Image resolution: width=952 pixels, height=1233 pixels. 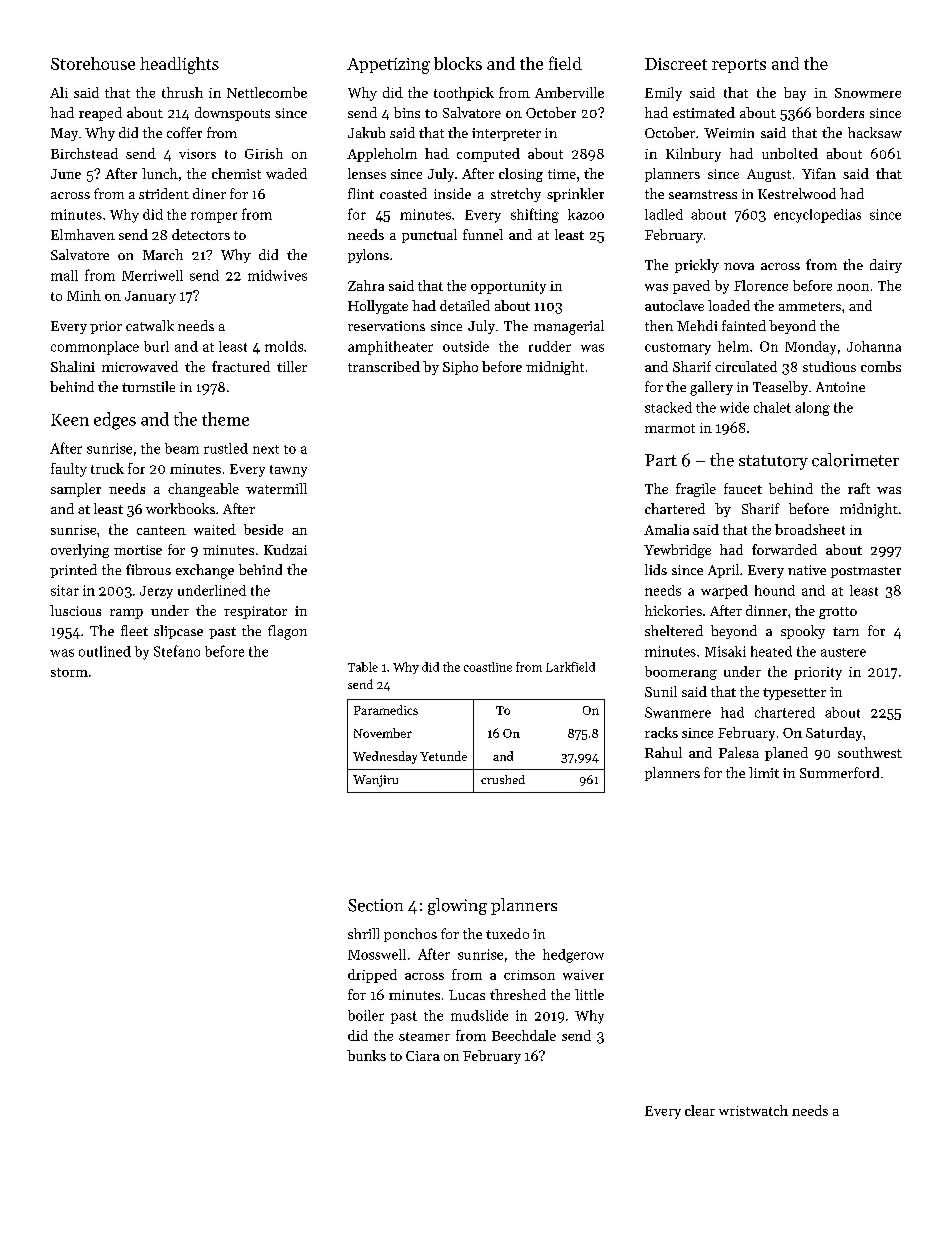 What do you see at coordinates (739, 66) in the screenshot?
I see `reports` at bounding box center [739, 66].
